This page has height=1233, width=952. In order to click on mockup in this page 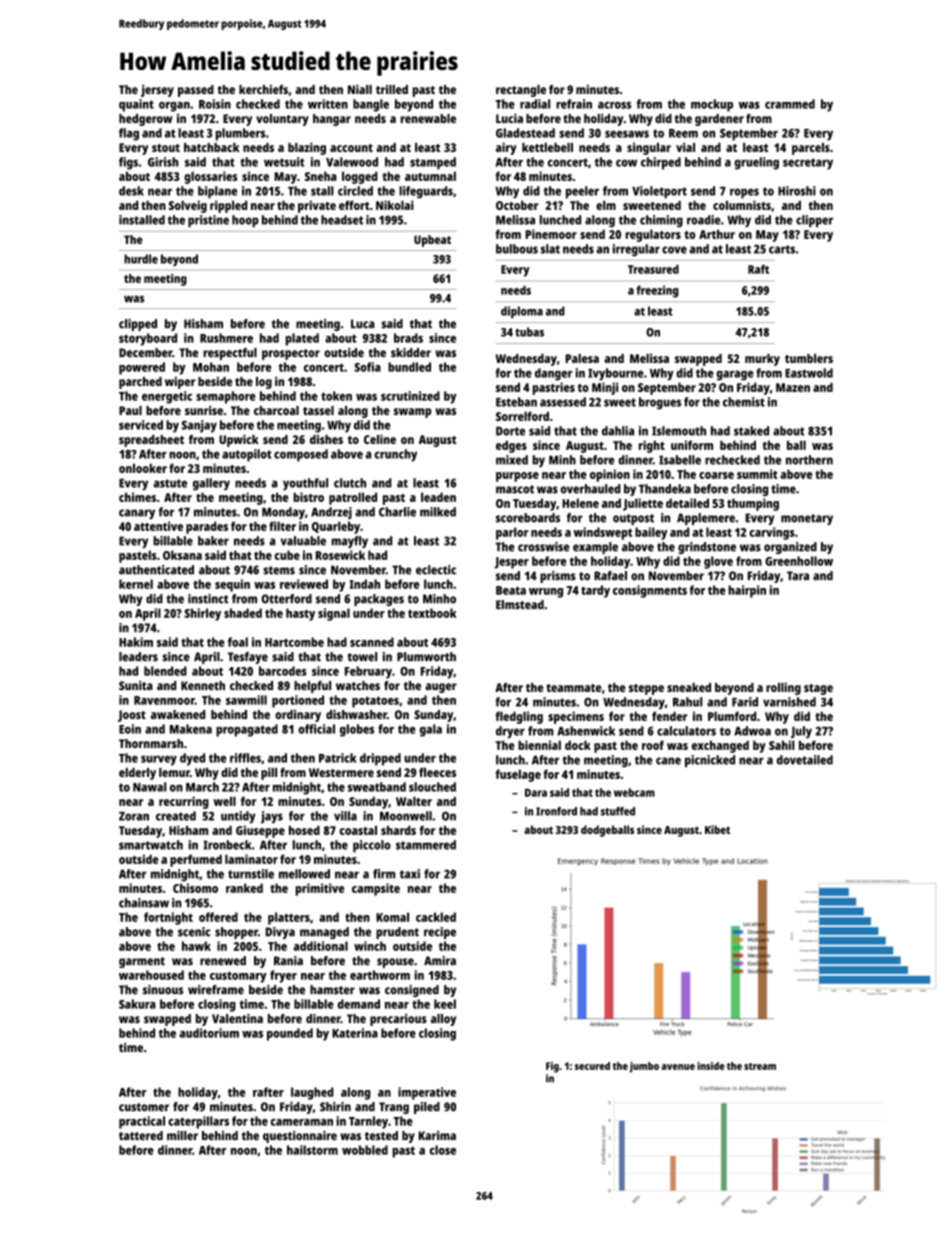, I will do `click(712, 105)`.
